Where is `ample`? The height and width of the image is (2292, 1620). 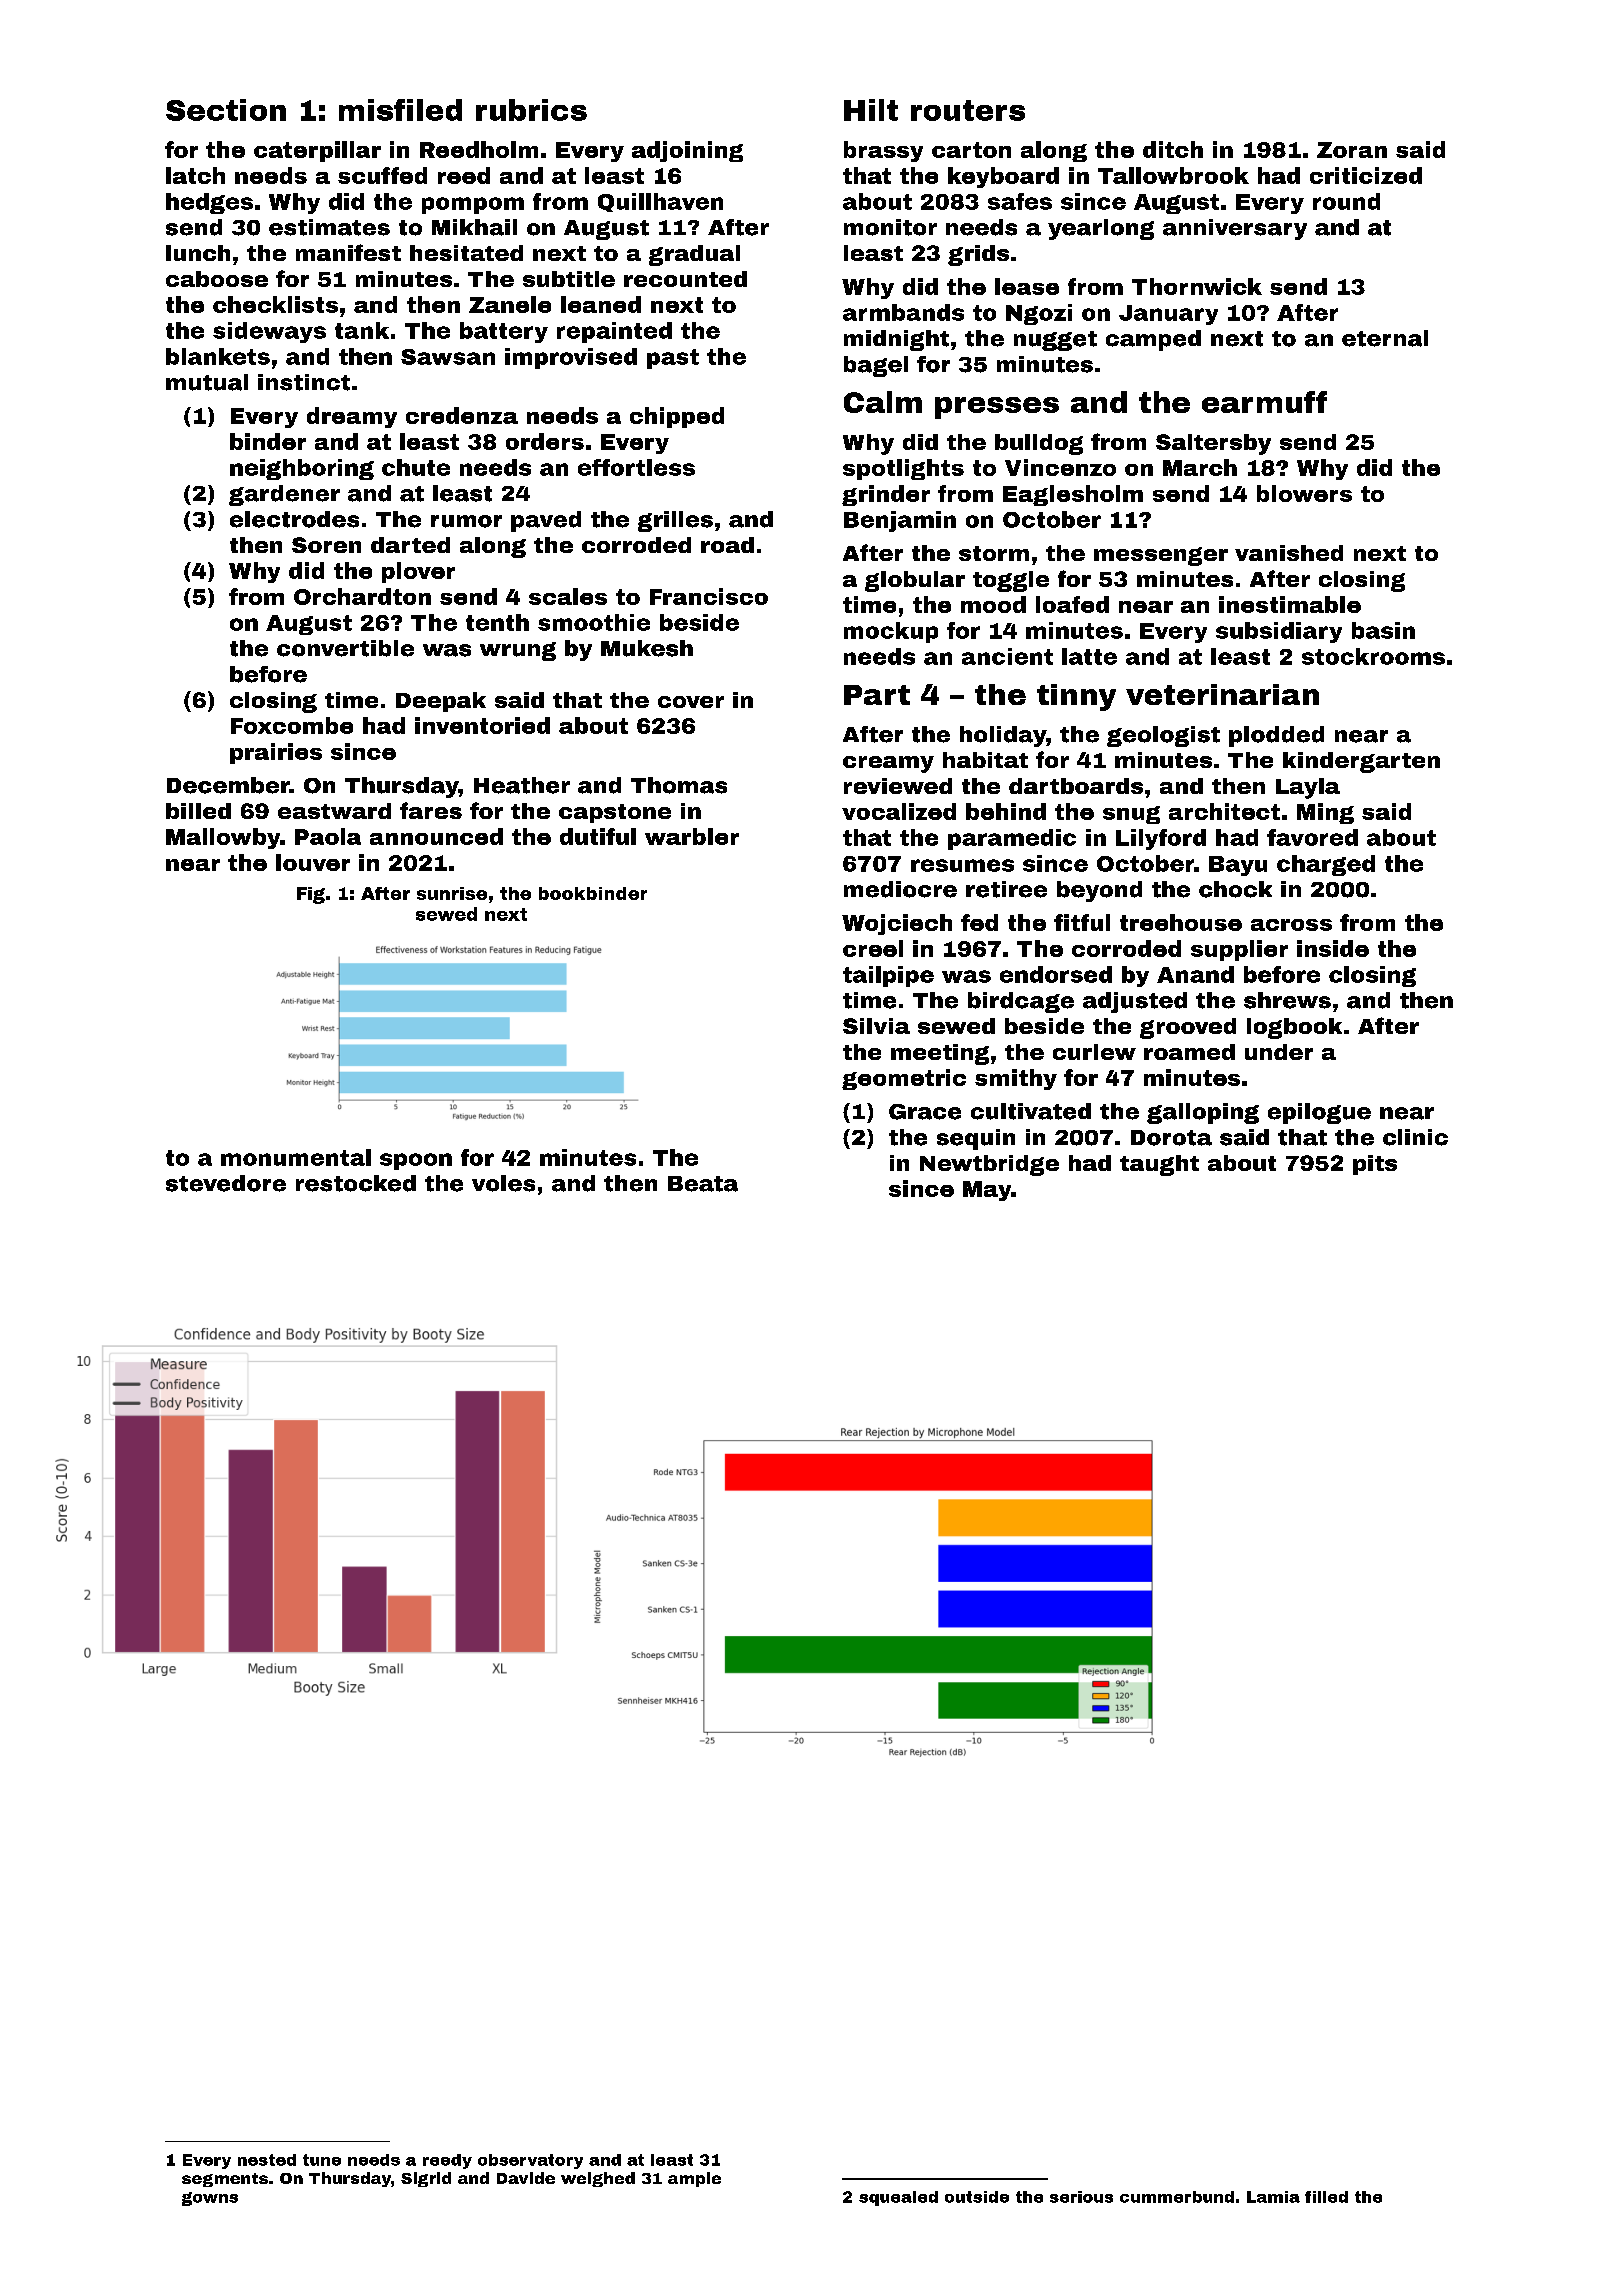 ample is located at coordinates (694, 2179).
